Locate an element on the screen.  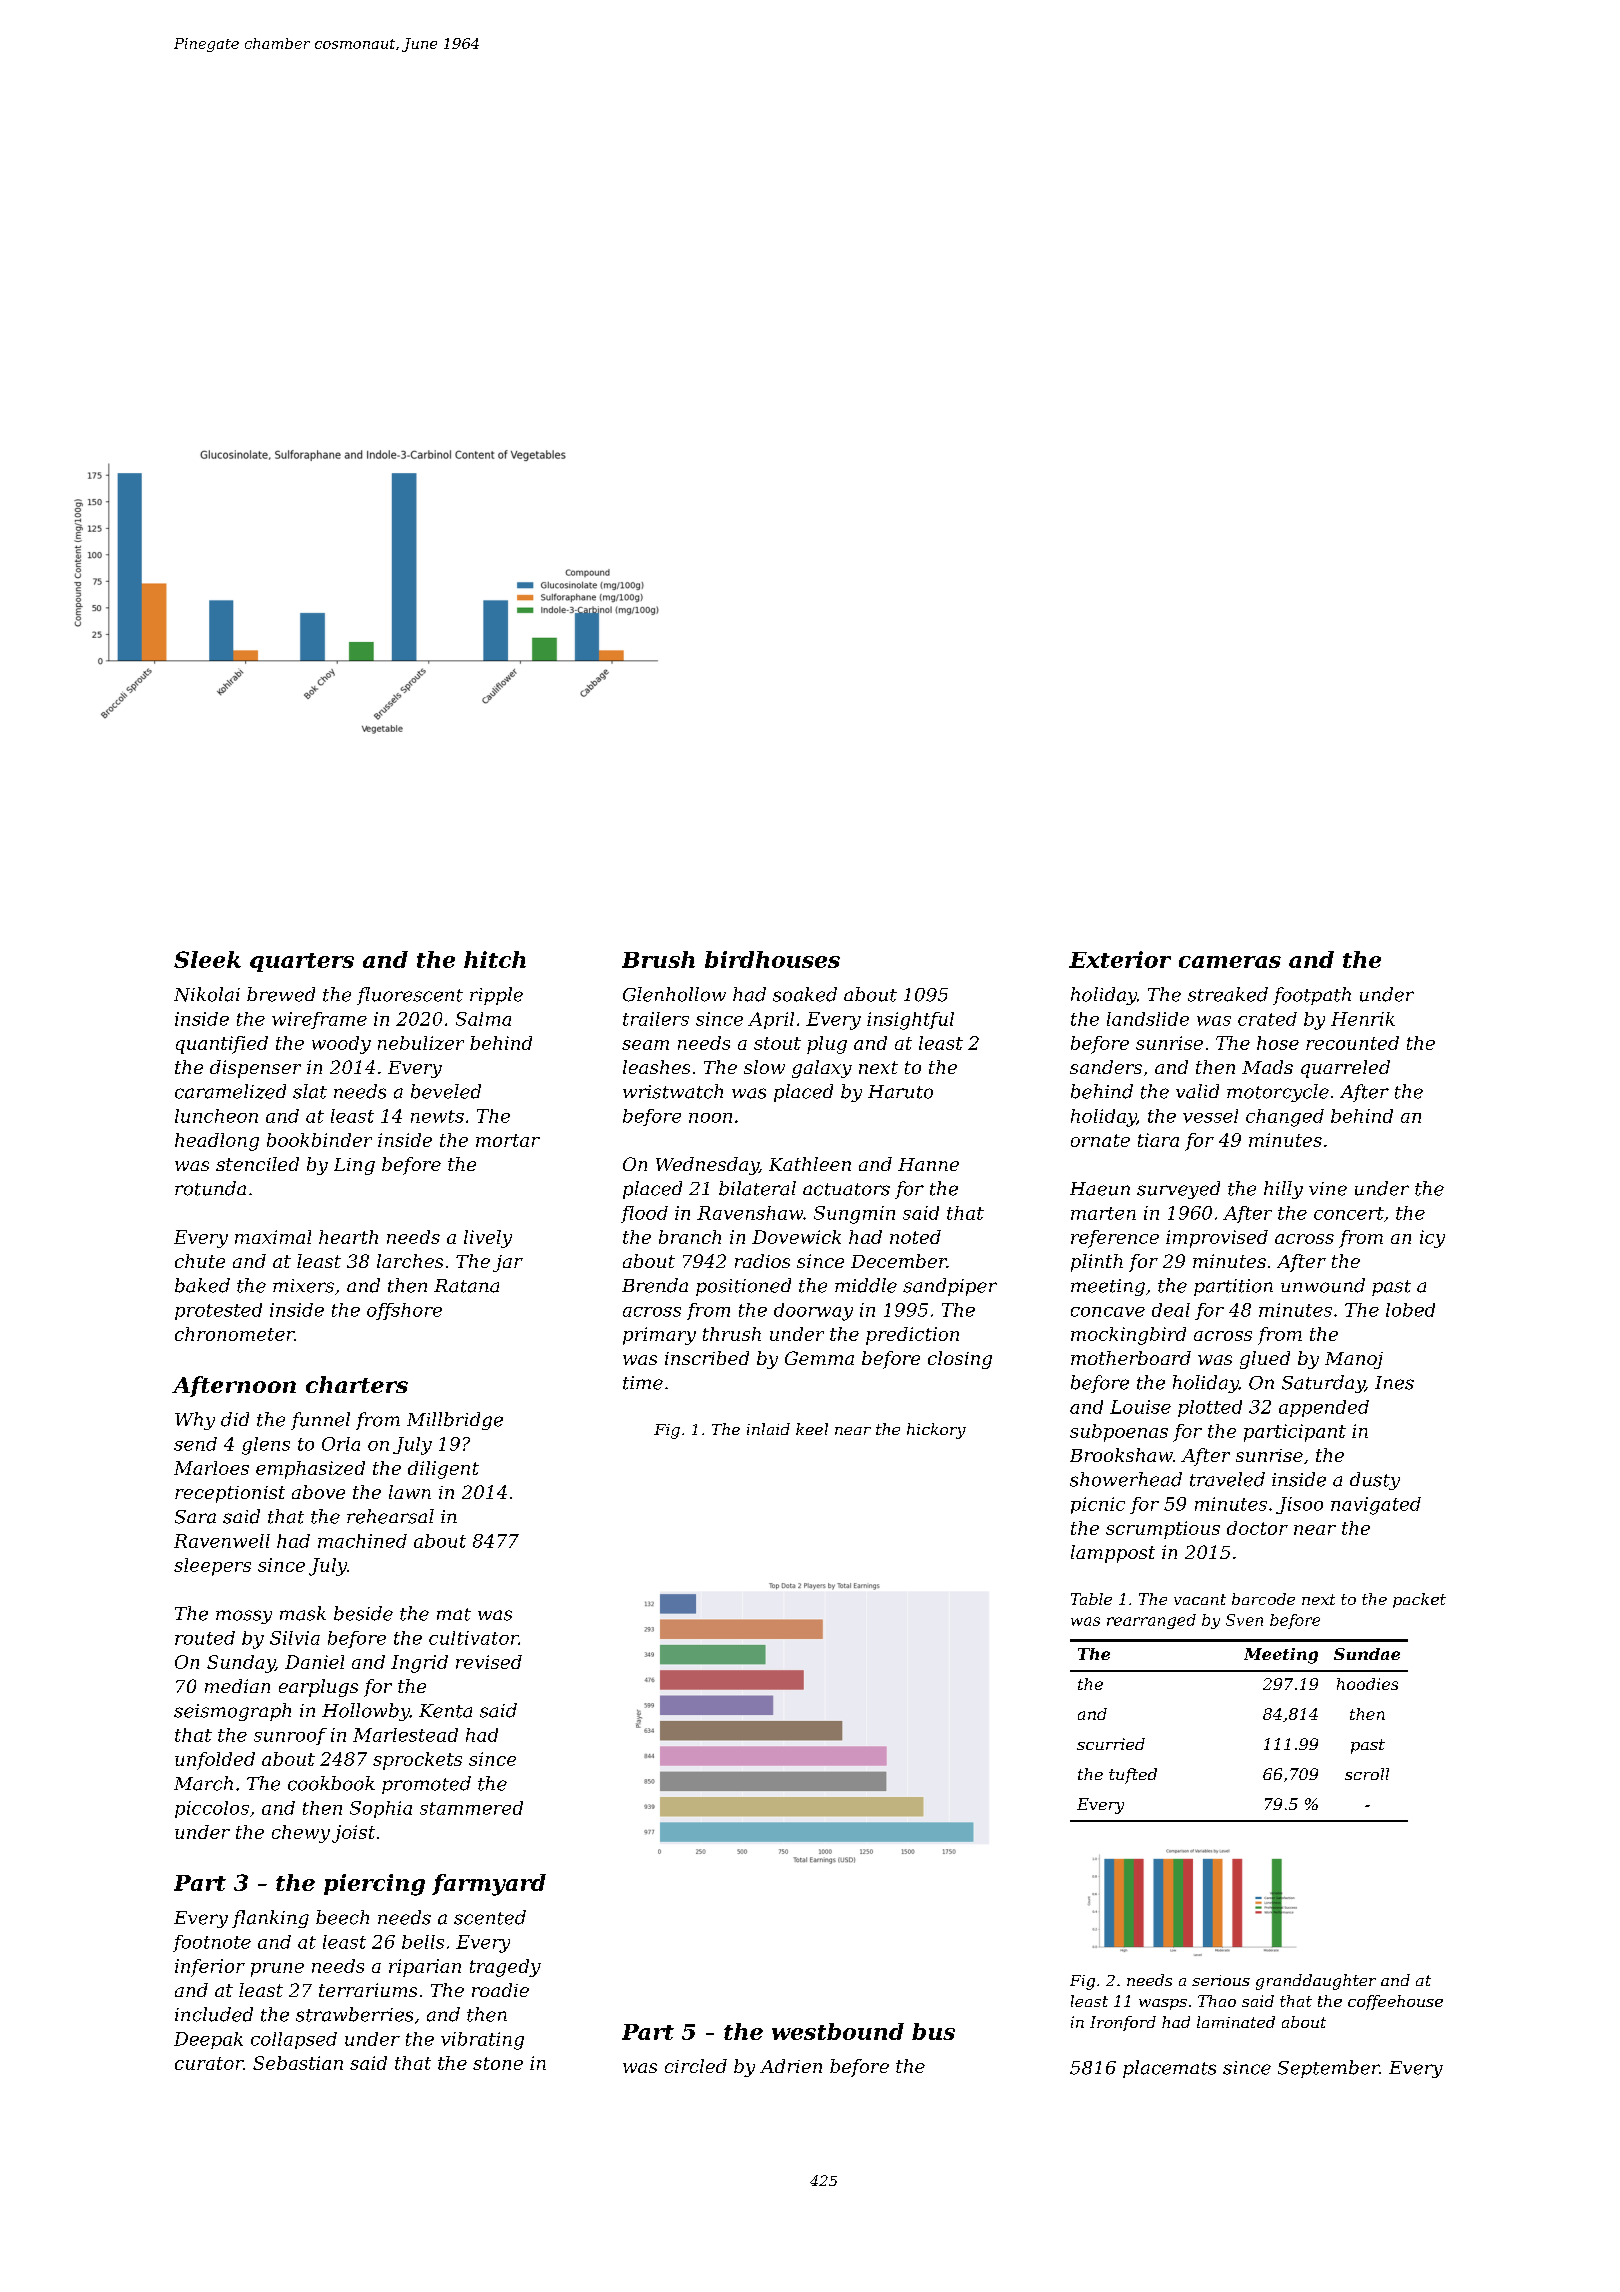
placemats is located at coordinates (1169, 2069).
